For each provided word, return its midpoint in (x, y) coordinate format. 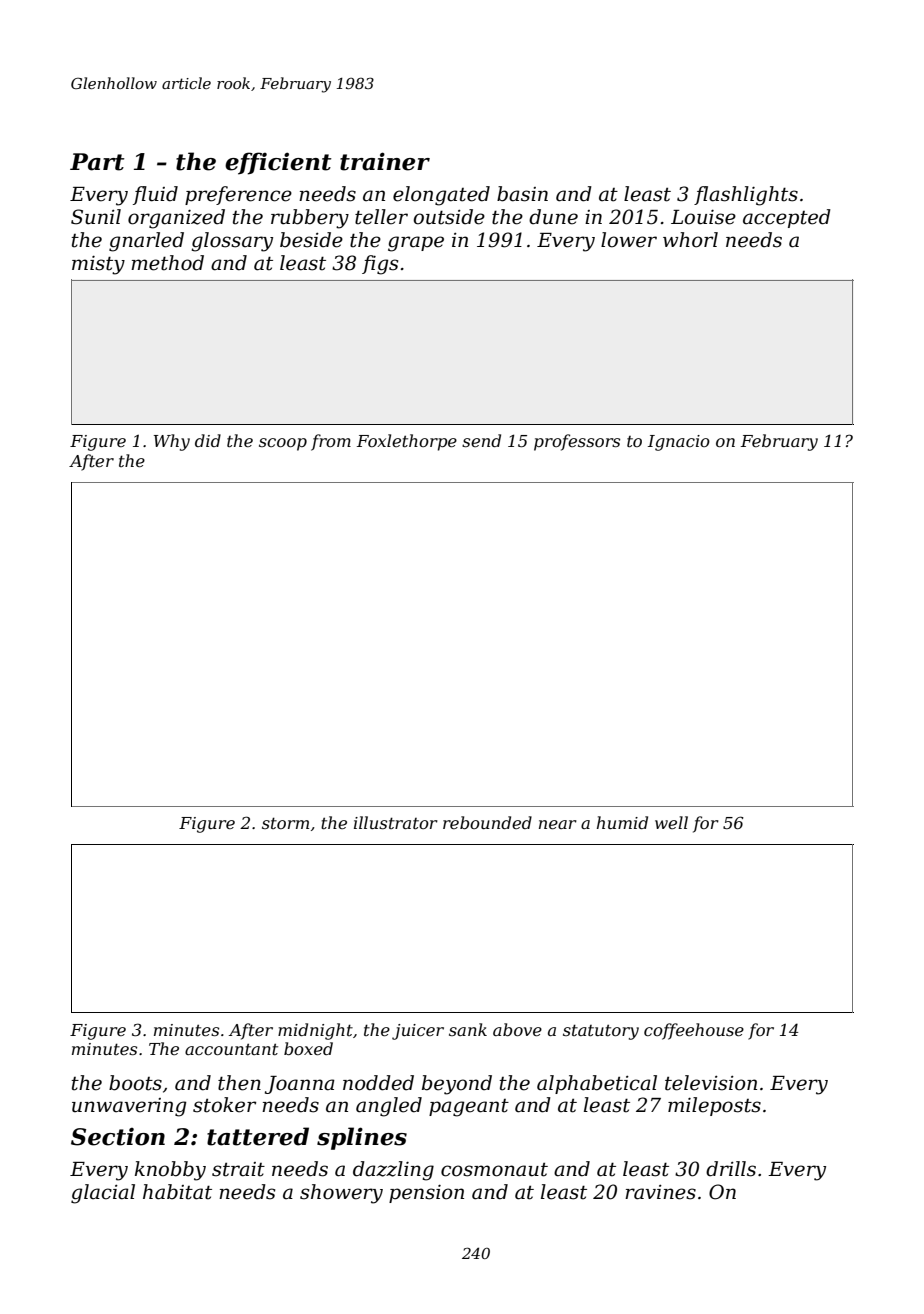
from (331, 442)
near (558, 824)
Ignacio (679, 443)
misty (98, 265)
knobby (170, 1171)
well (671, 822)
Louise (703, 217)
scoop (283, 444)
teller (381, 217)
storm (285, 823)
